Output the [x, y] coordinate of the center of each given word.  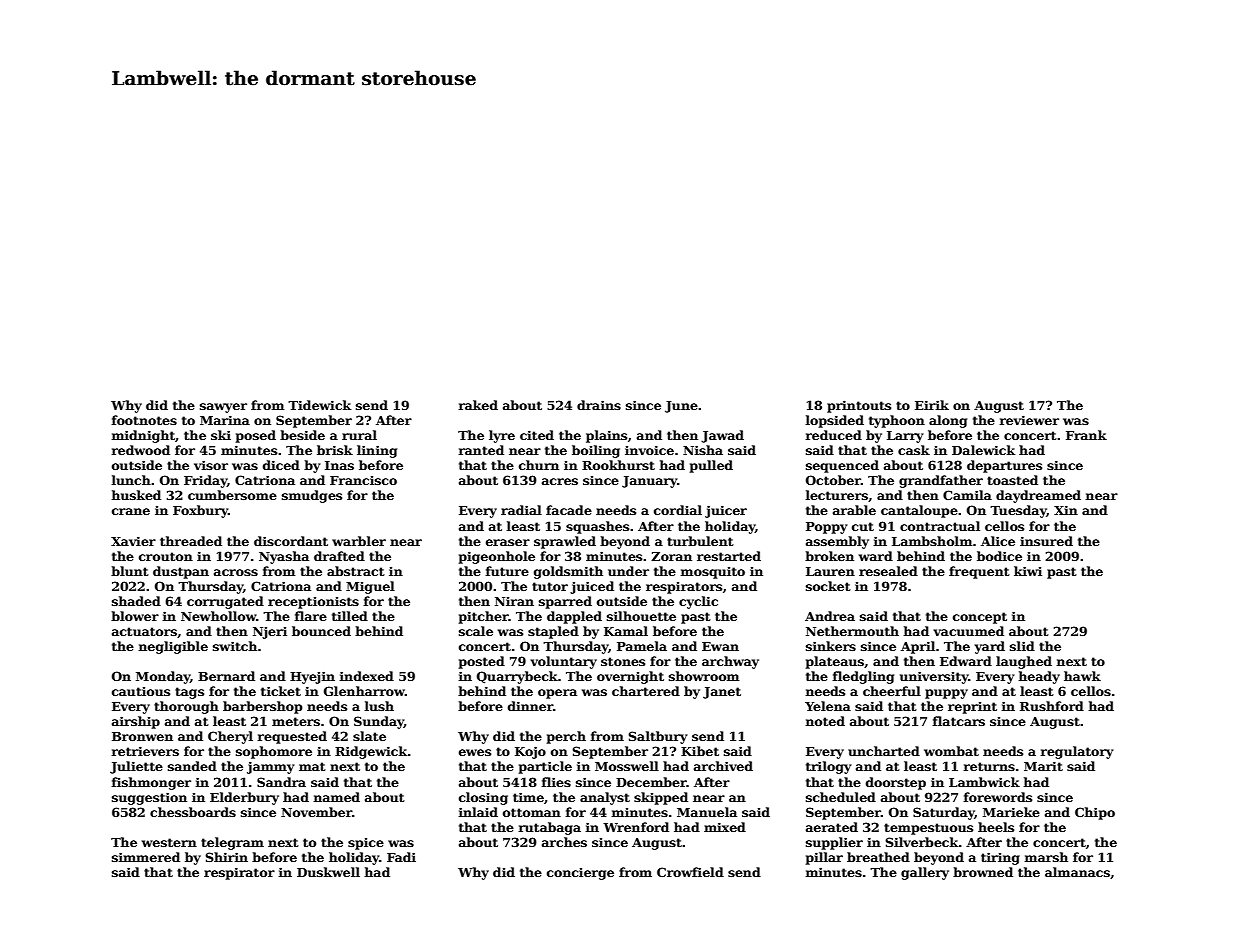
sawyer [223, 408]
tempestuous [928, 829]
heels [996, 827]
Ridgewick [371, 752]
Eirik [932, 405]
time [528, 797]
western [169, 842]
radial [521, 510]
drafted [339, 556]
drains [599, 405]
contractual [940, 526]
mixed [725, 827]
